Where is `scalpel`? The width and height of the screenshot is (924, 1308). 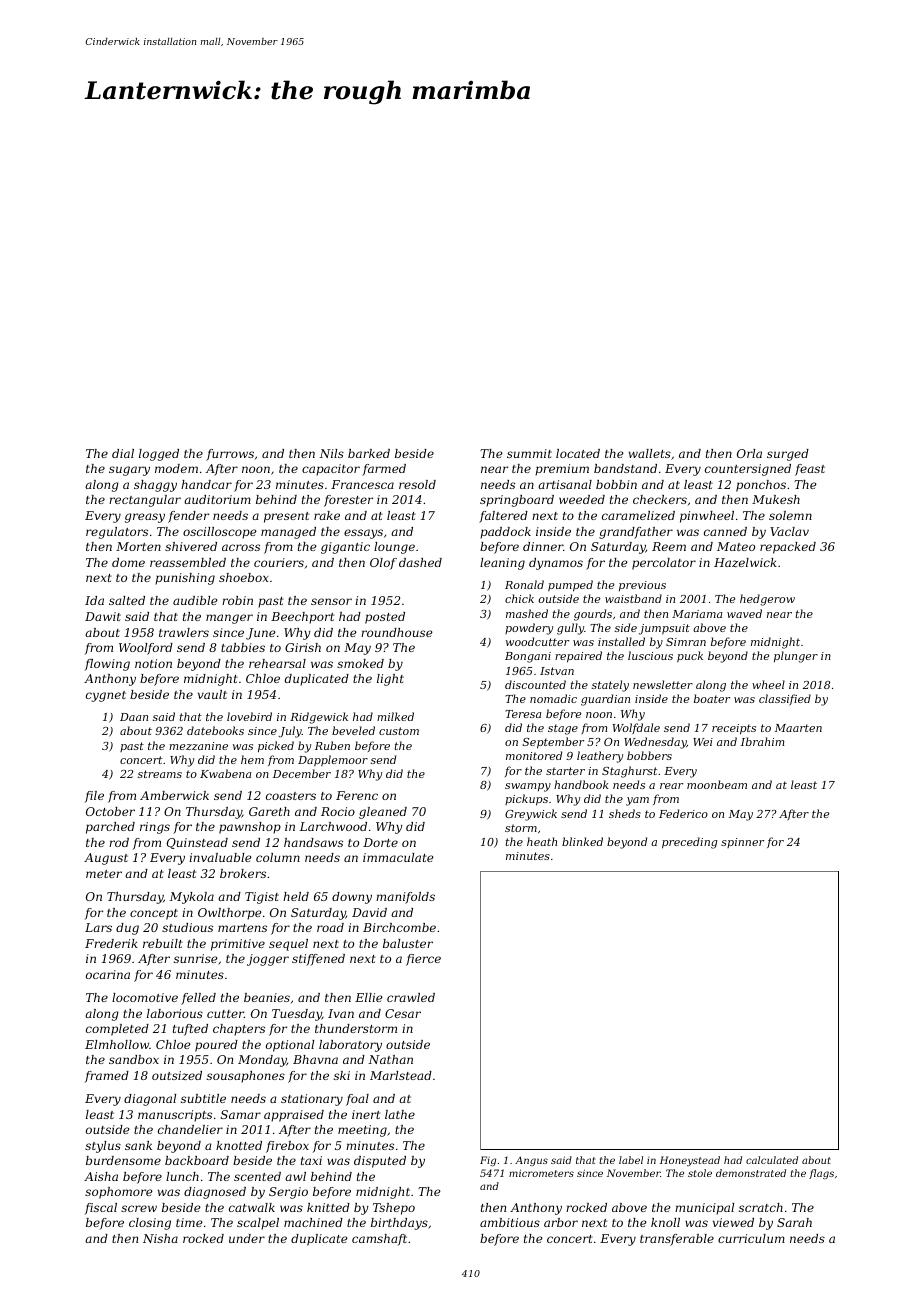
scalpel is located at coordinates (258, 1224).
